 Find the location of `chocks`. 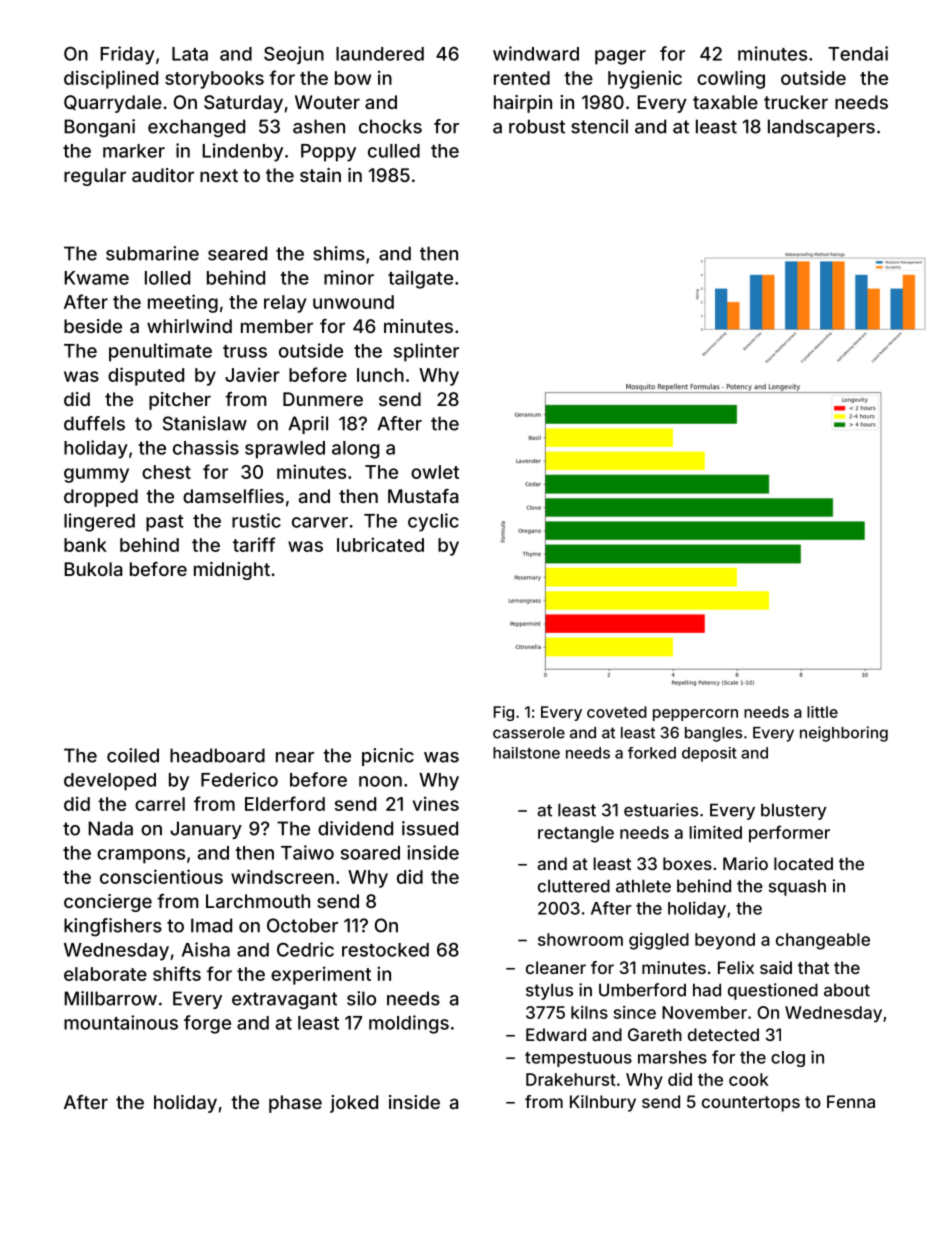

chocks is located at coordinates (390, 126).
